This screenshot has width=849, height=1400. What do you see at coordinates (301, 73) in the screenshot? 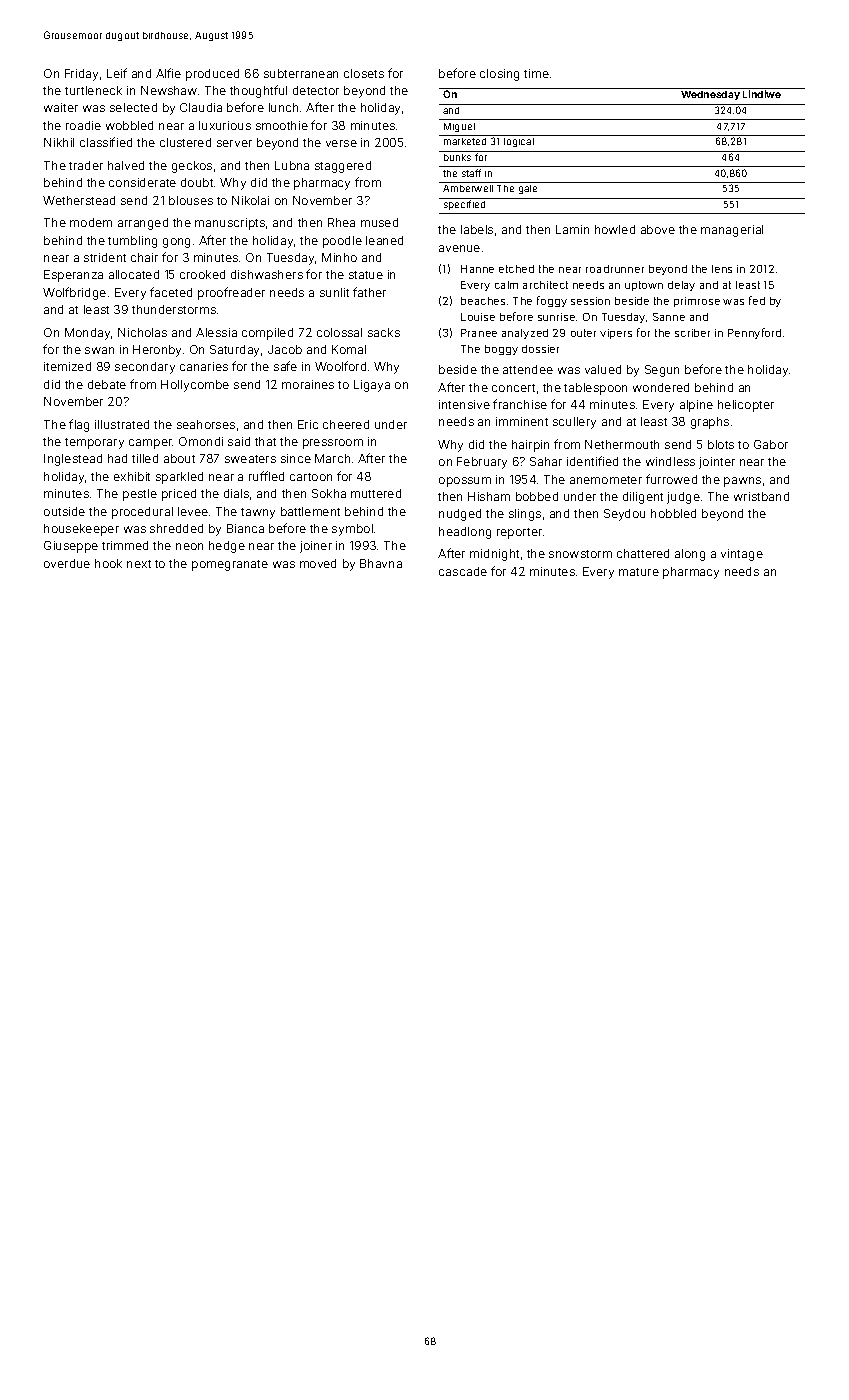
I see `subterranean` at bounding box center [301, 73].
